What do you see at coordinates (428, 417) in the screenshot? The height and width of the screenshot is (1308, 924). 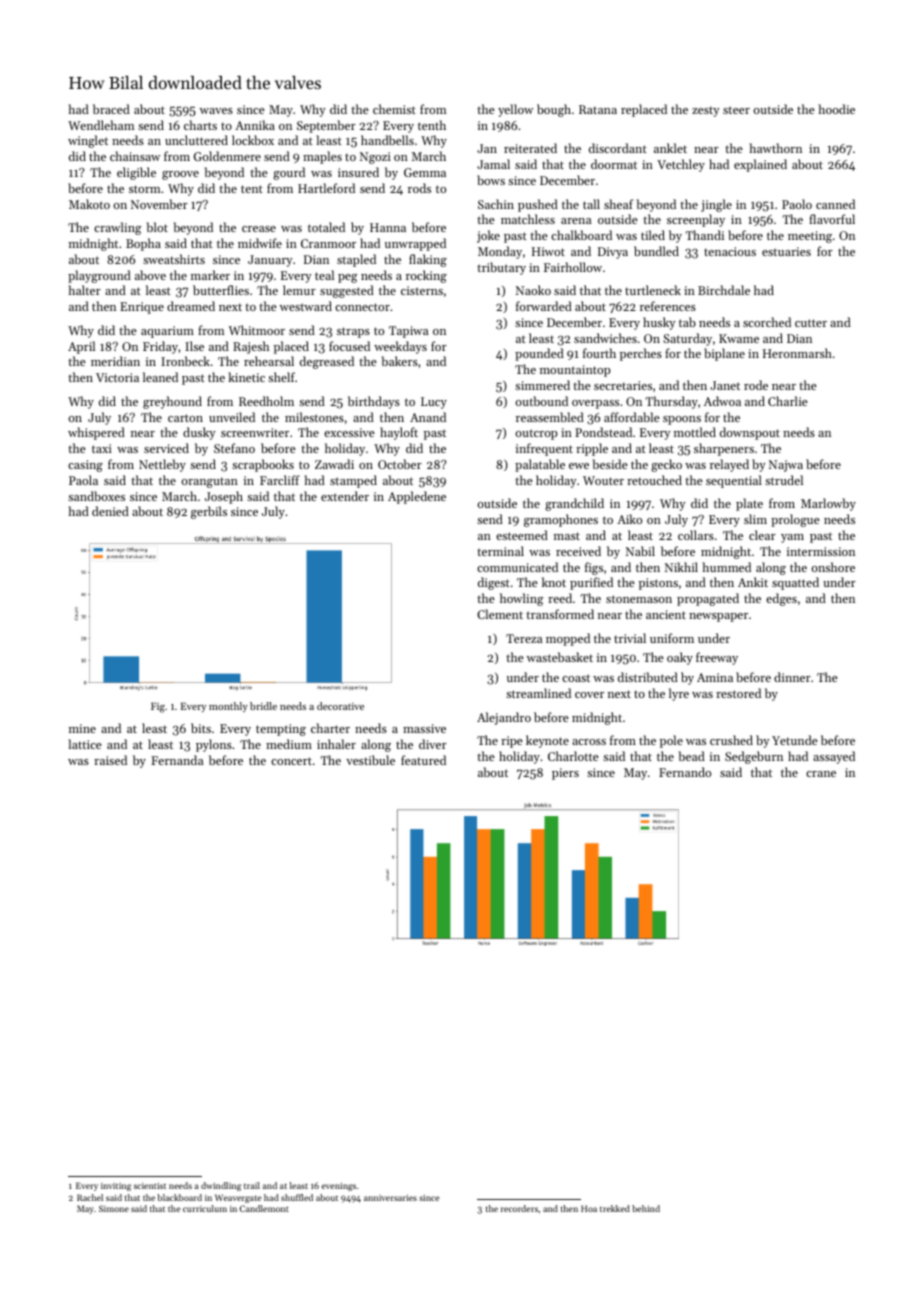 I see `Anand` at bounding box center [428, 417].
